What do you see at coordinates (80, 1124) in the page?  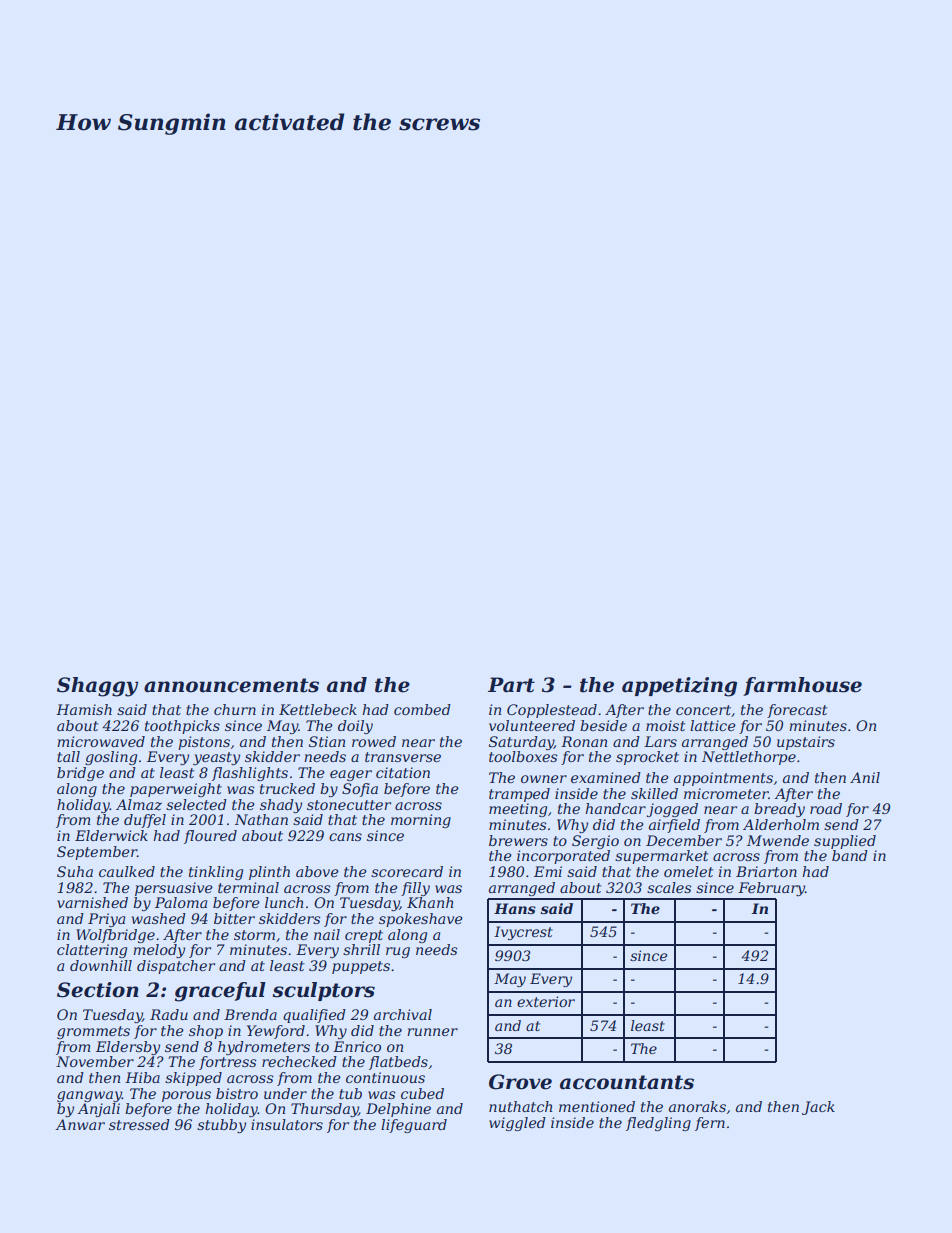 I see `Anwar` at bounding box center [80, 1124].
